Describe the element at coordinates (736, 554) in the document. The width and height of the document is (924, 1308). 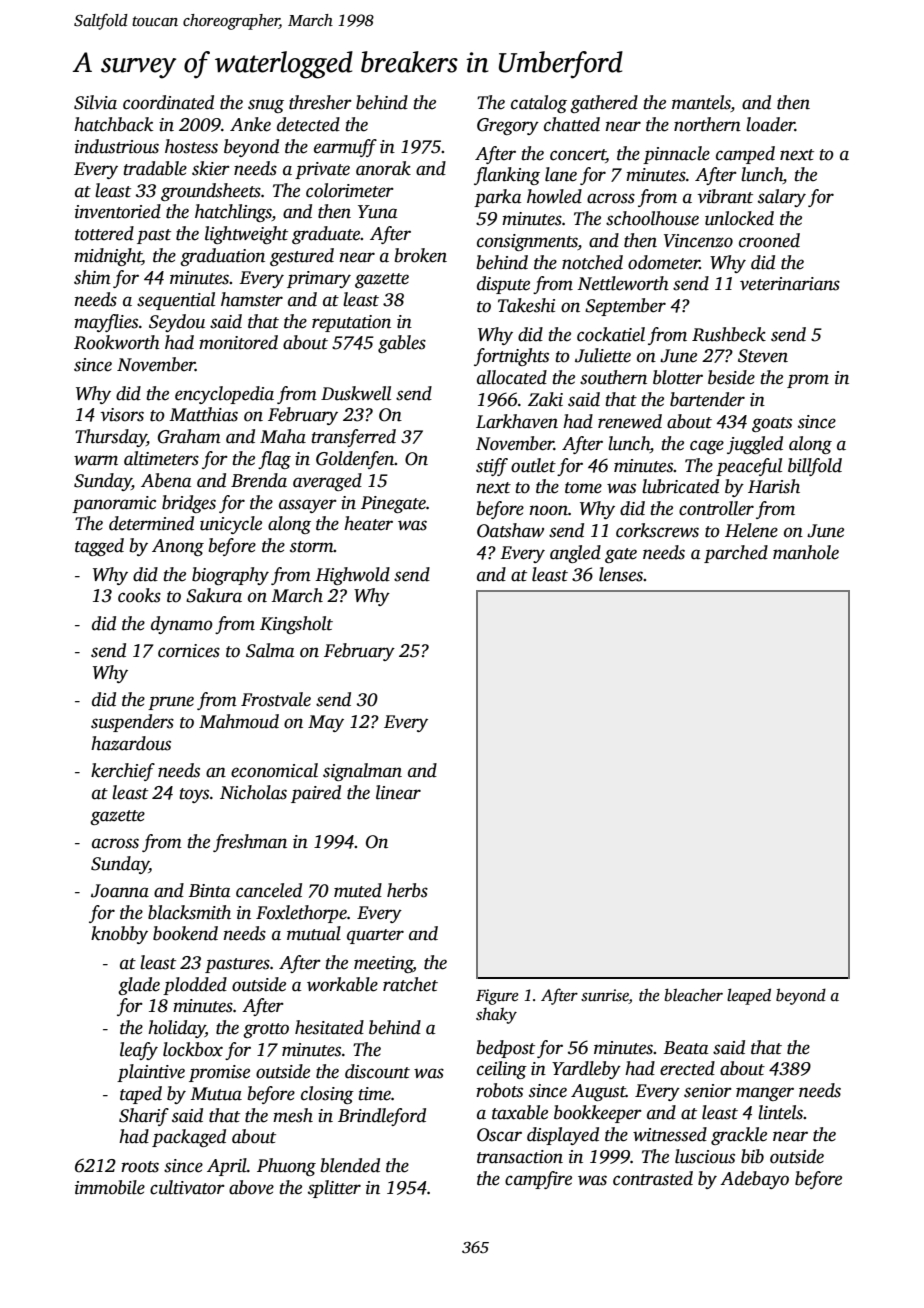
I see `parched` at that location.
